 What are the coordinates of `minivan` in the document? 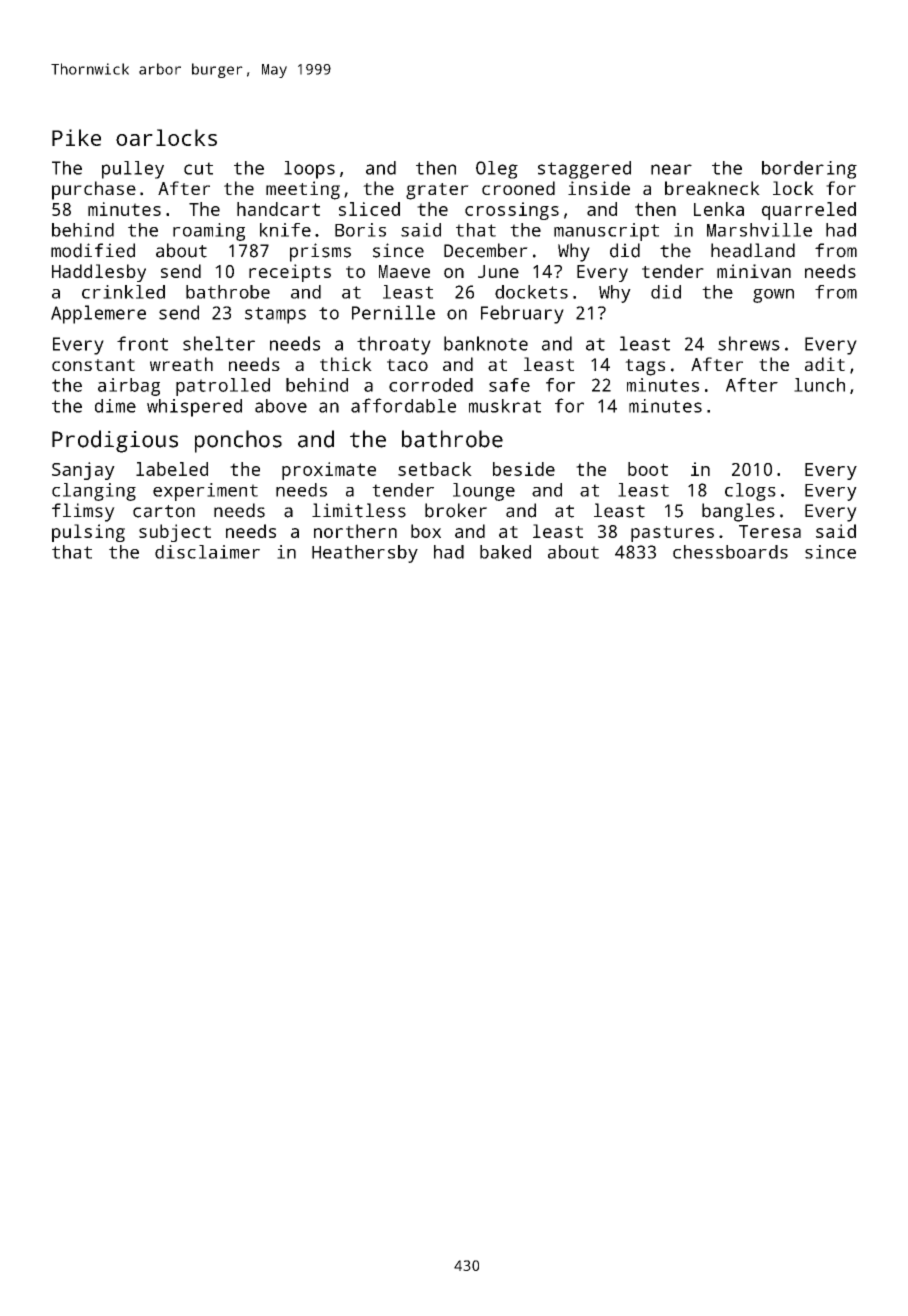 It's located at (754, 271).
